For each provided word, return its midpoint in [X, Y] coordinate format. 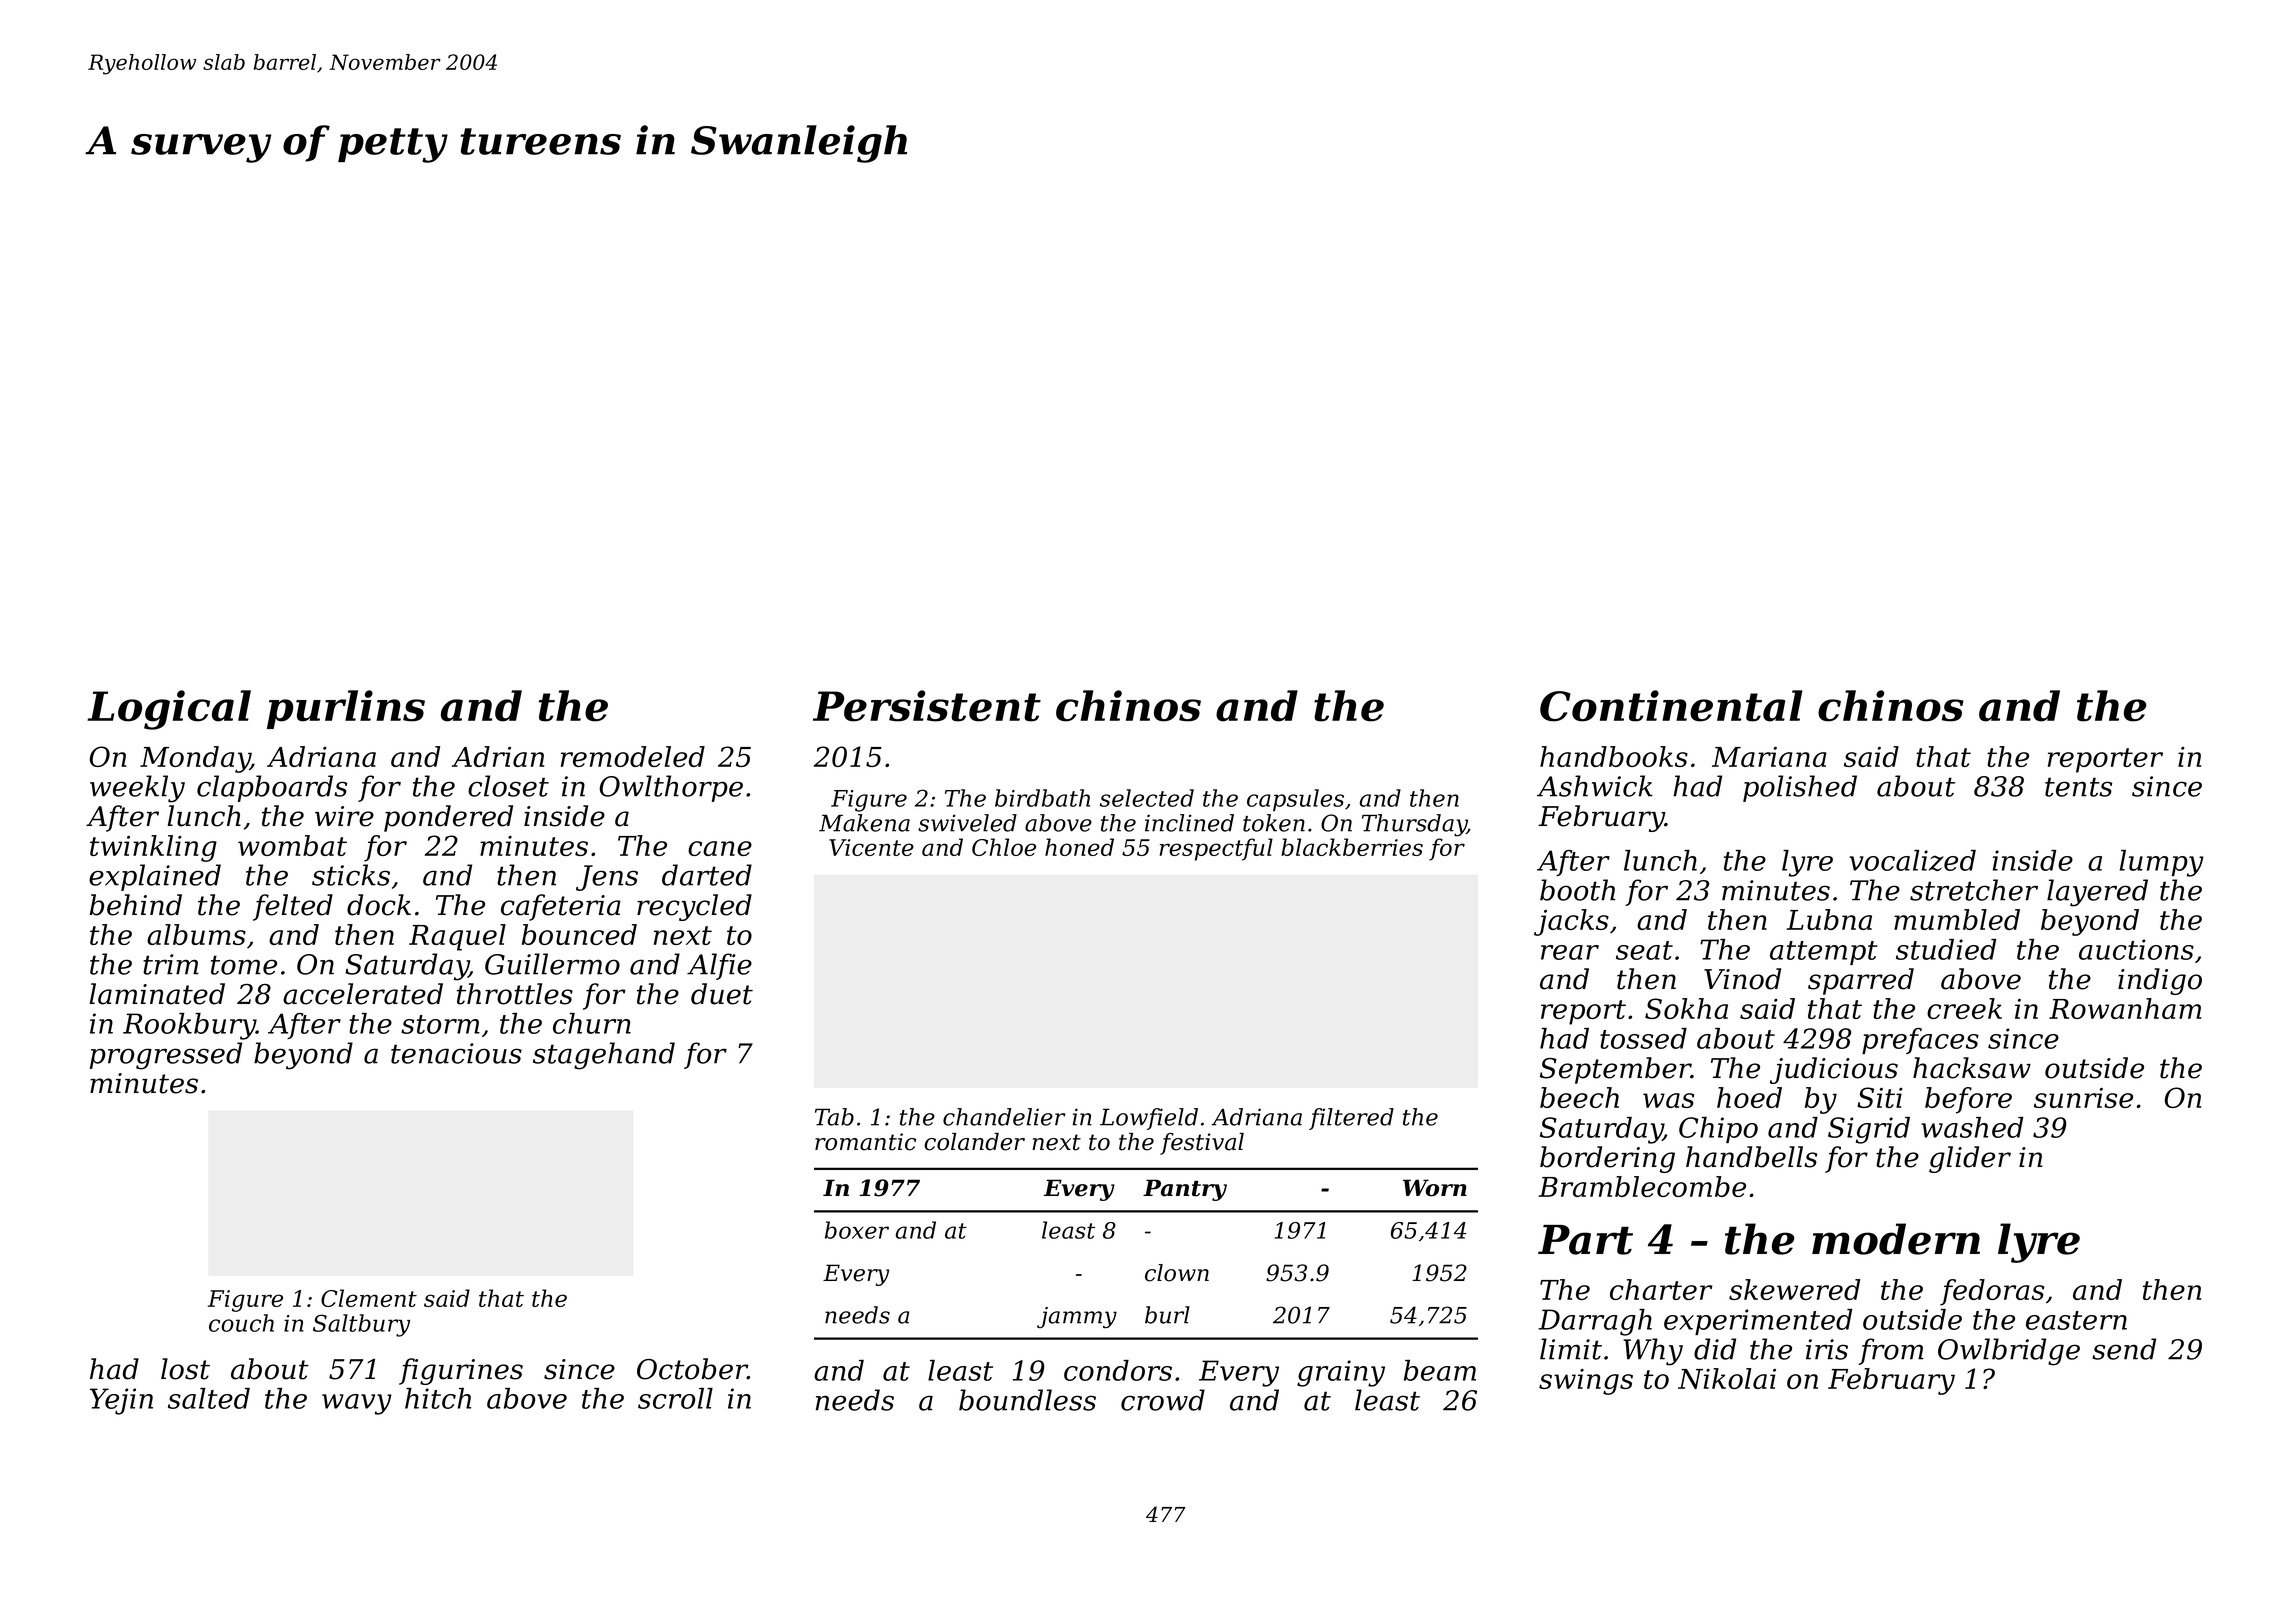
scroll [675, 1398]
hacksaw [1972, 1068]
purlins [346, 709]
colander [974, 1142]
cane [720, 848]
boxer [857, 1230]
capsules [1295, 800]
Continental [1671, 706]
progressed [166, 1056]
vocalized [1912, 860]
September [1615, 1070]
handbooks [1614, 756]
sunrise [2083, 1097]
